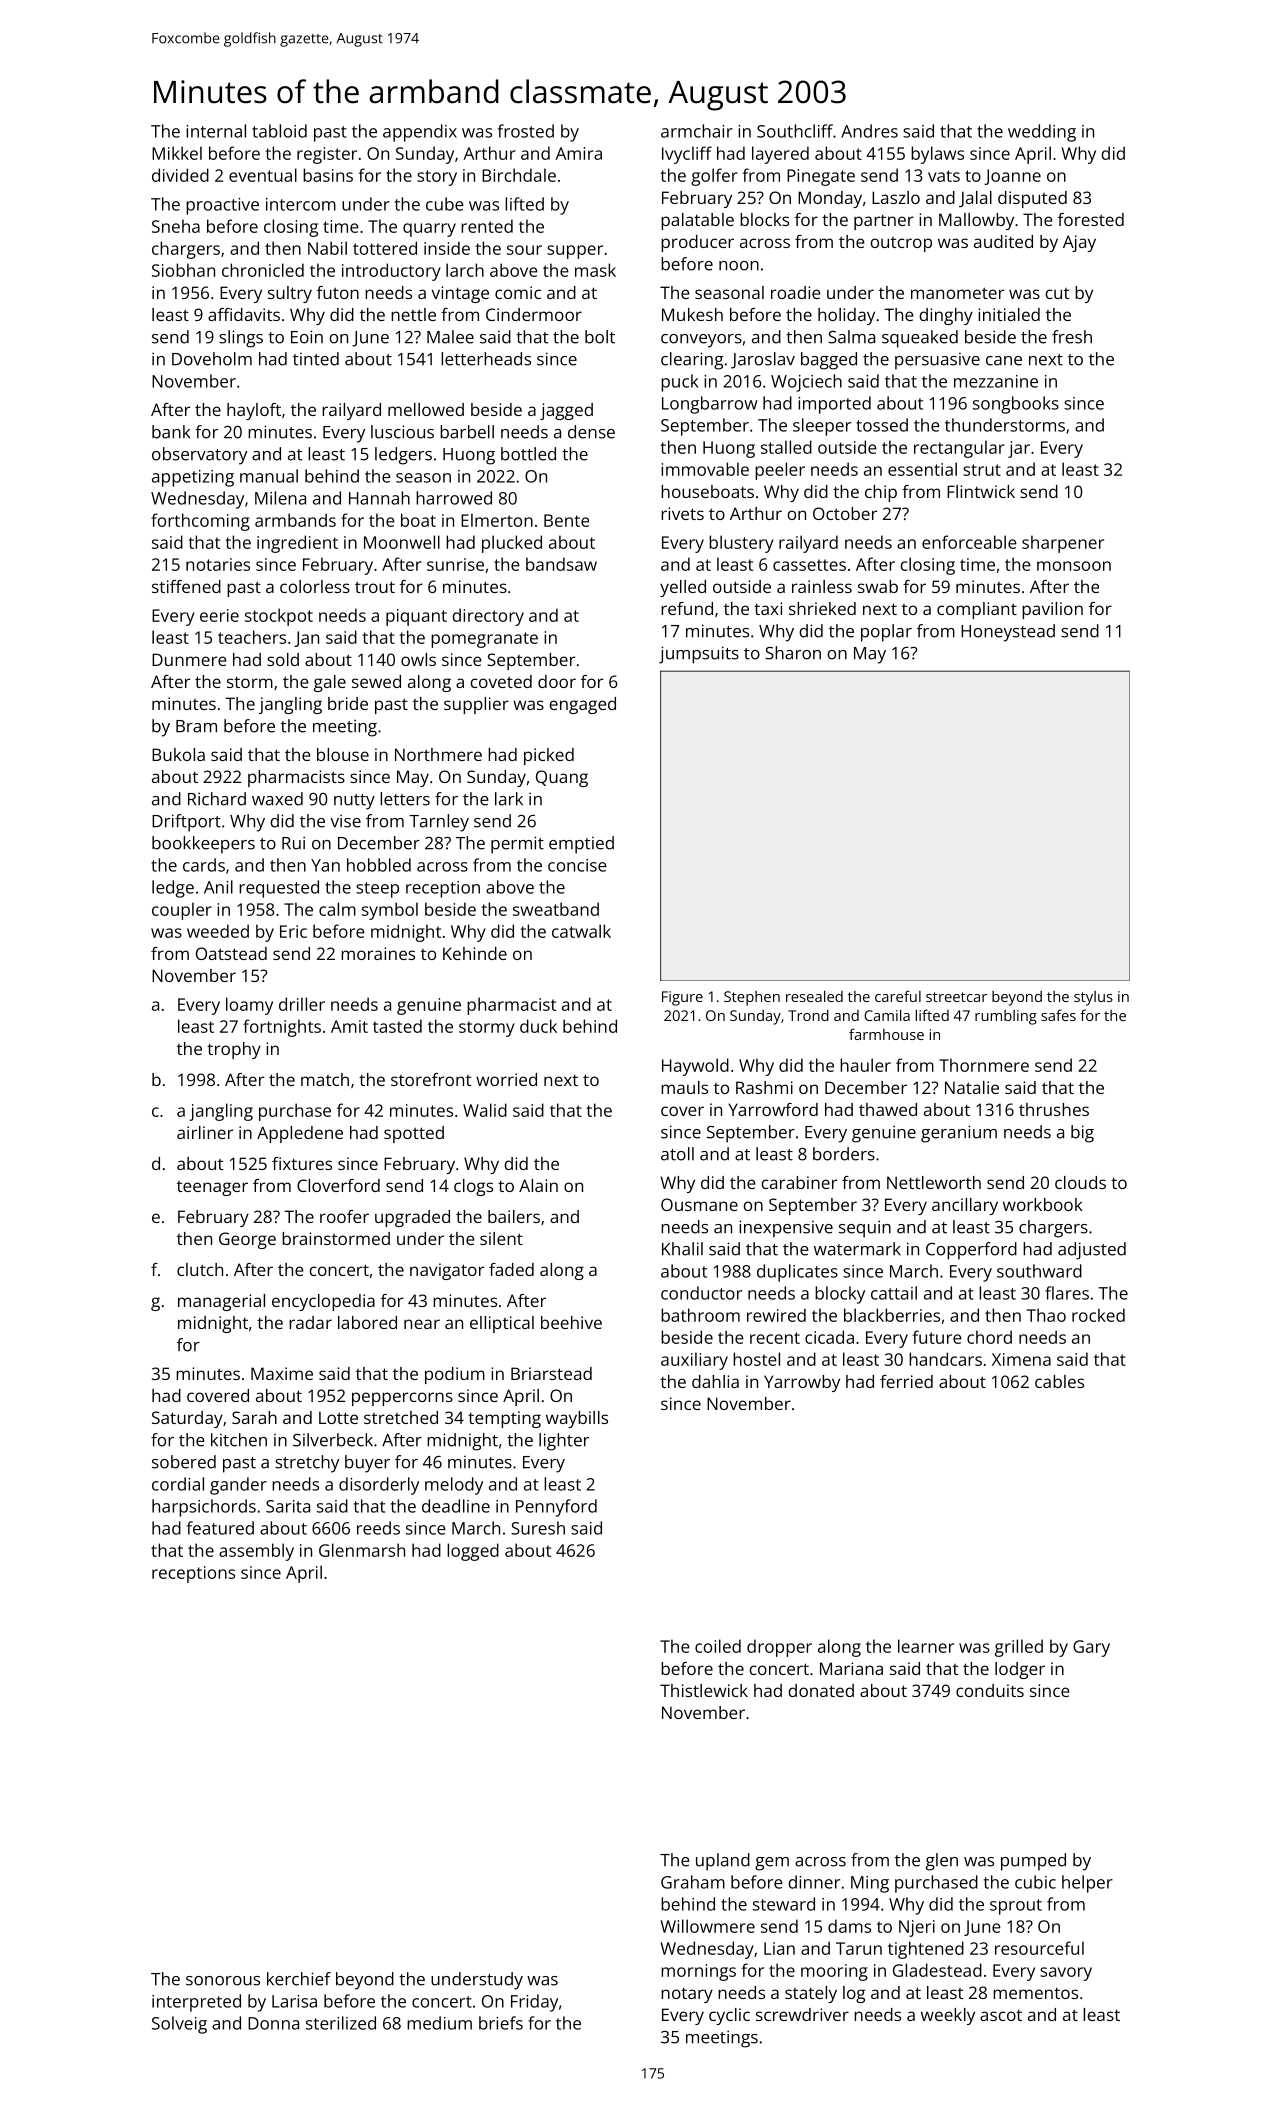  What do you see at coordinates (793, 653) in the screenshot?
I see `Sharon` at bounding box center [793, 653].
